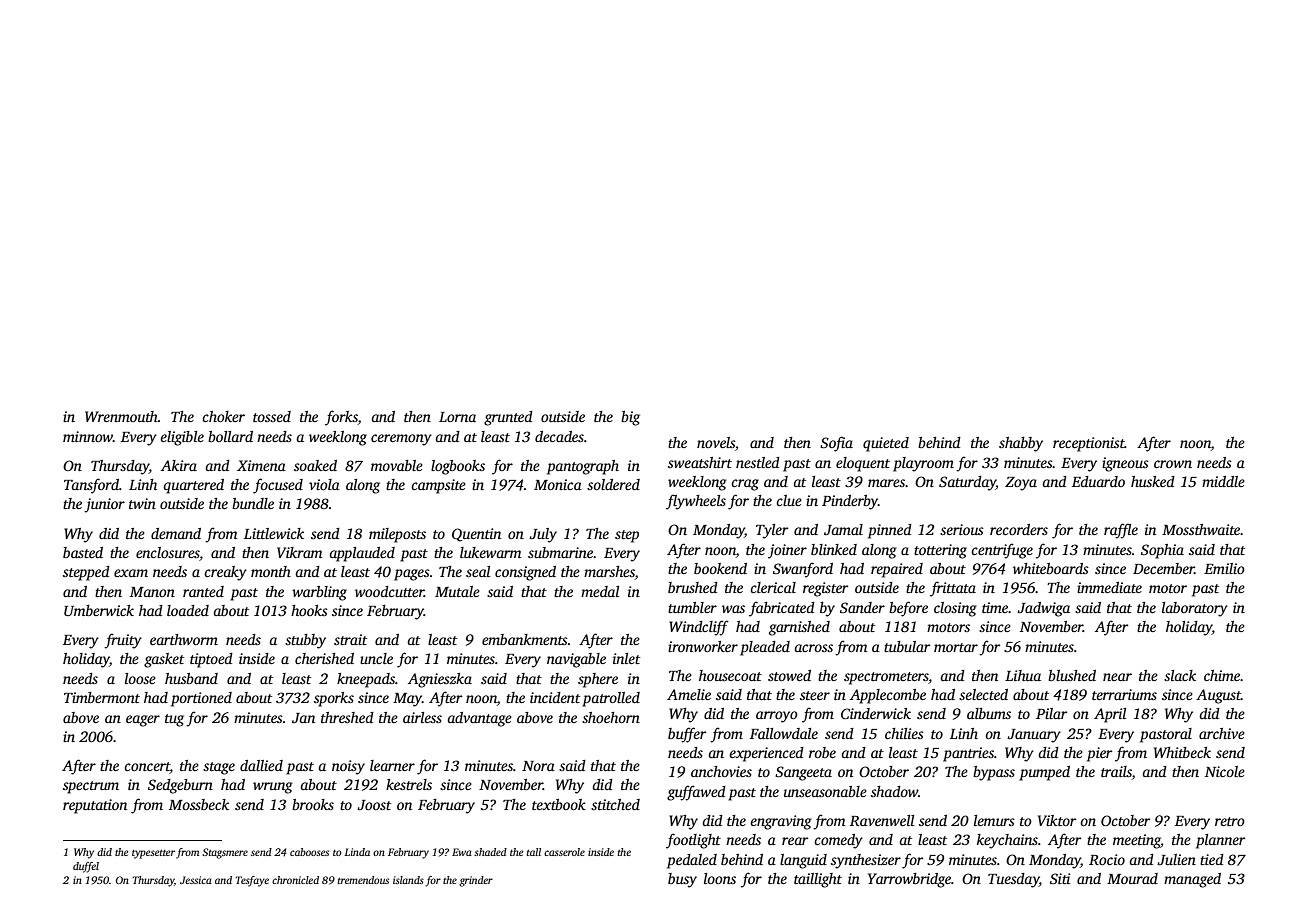 This image has height=924, width=1308. I want to click on Mossthwaite, so click(1201, 529).
